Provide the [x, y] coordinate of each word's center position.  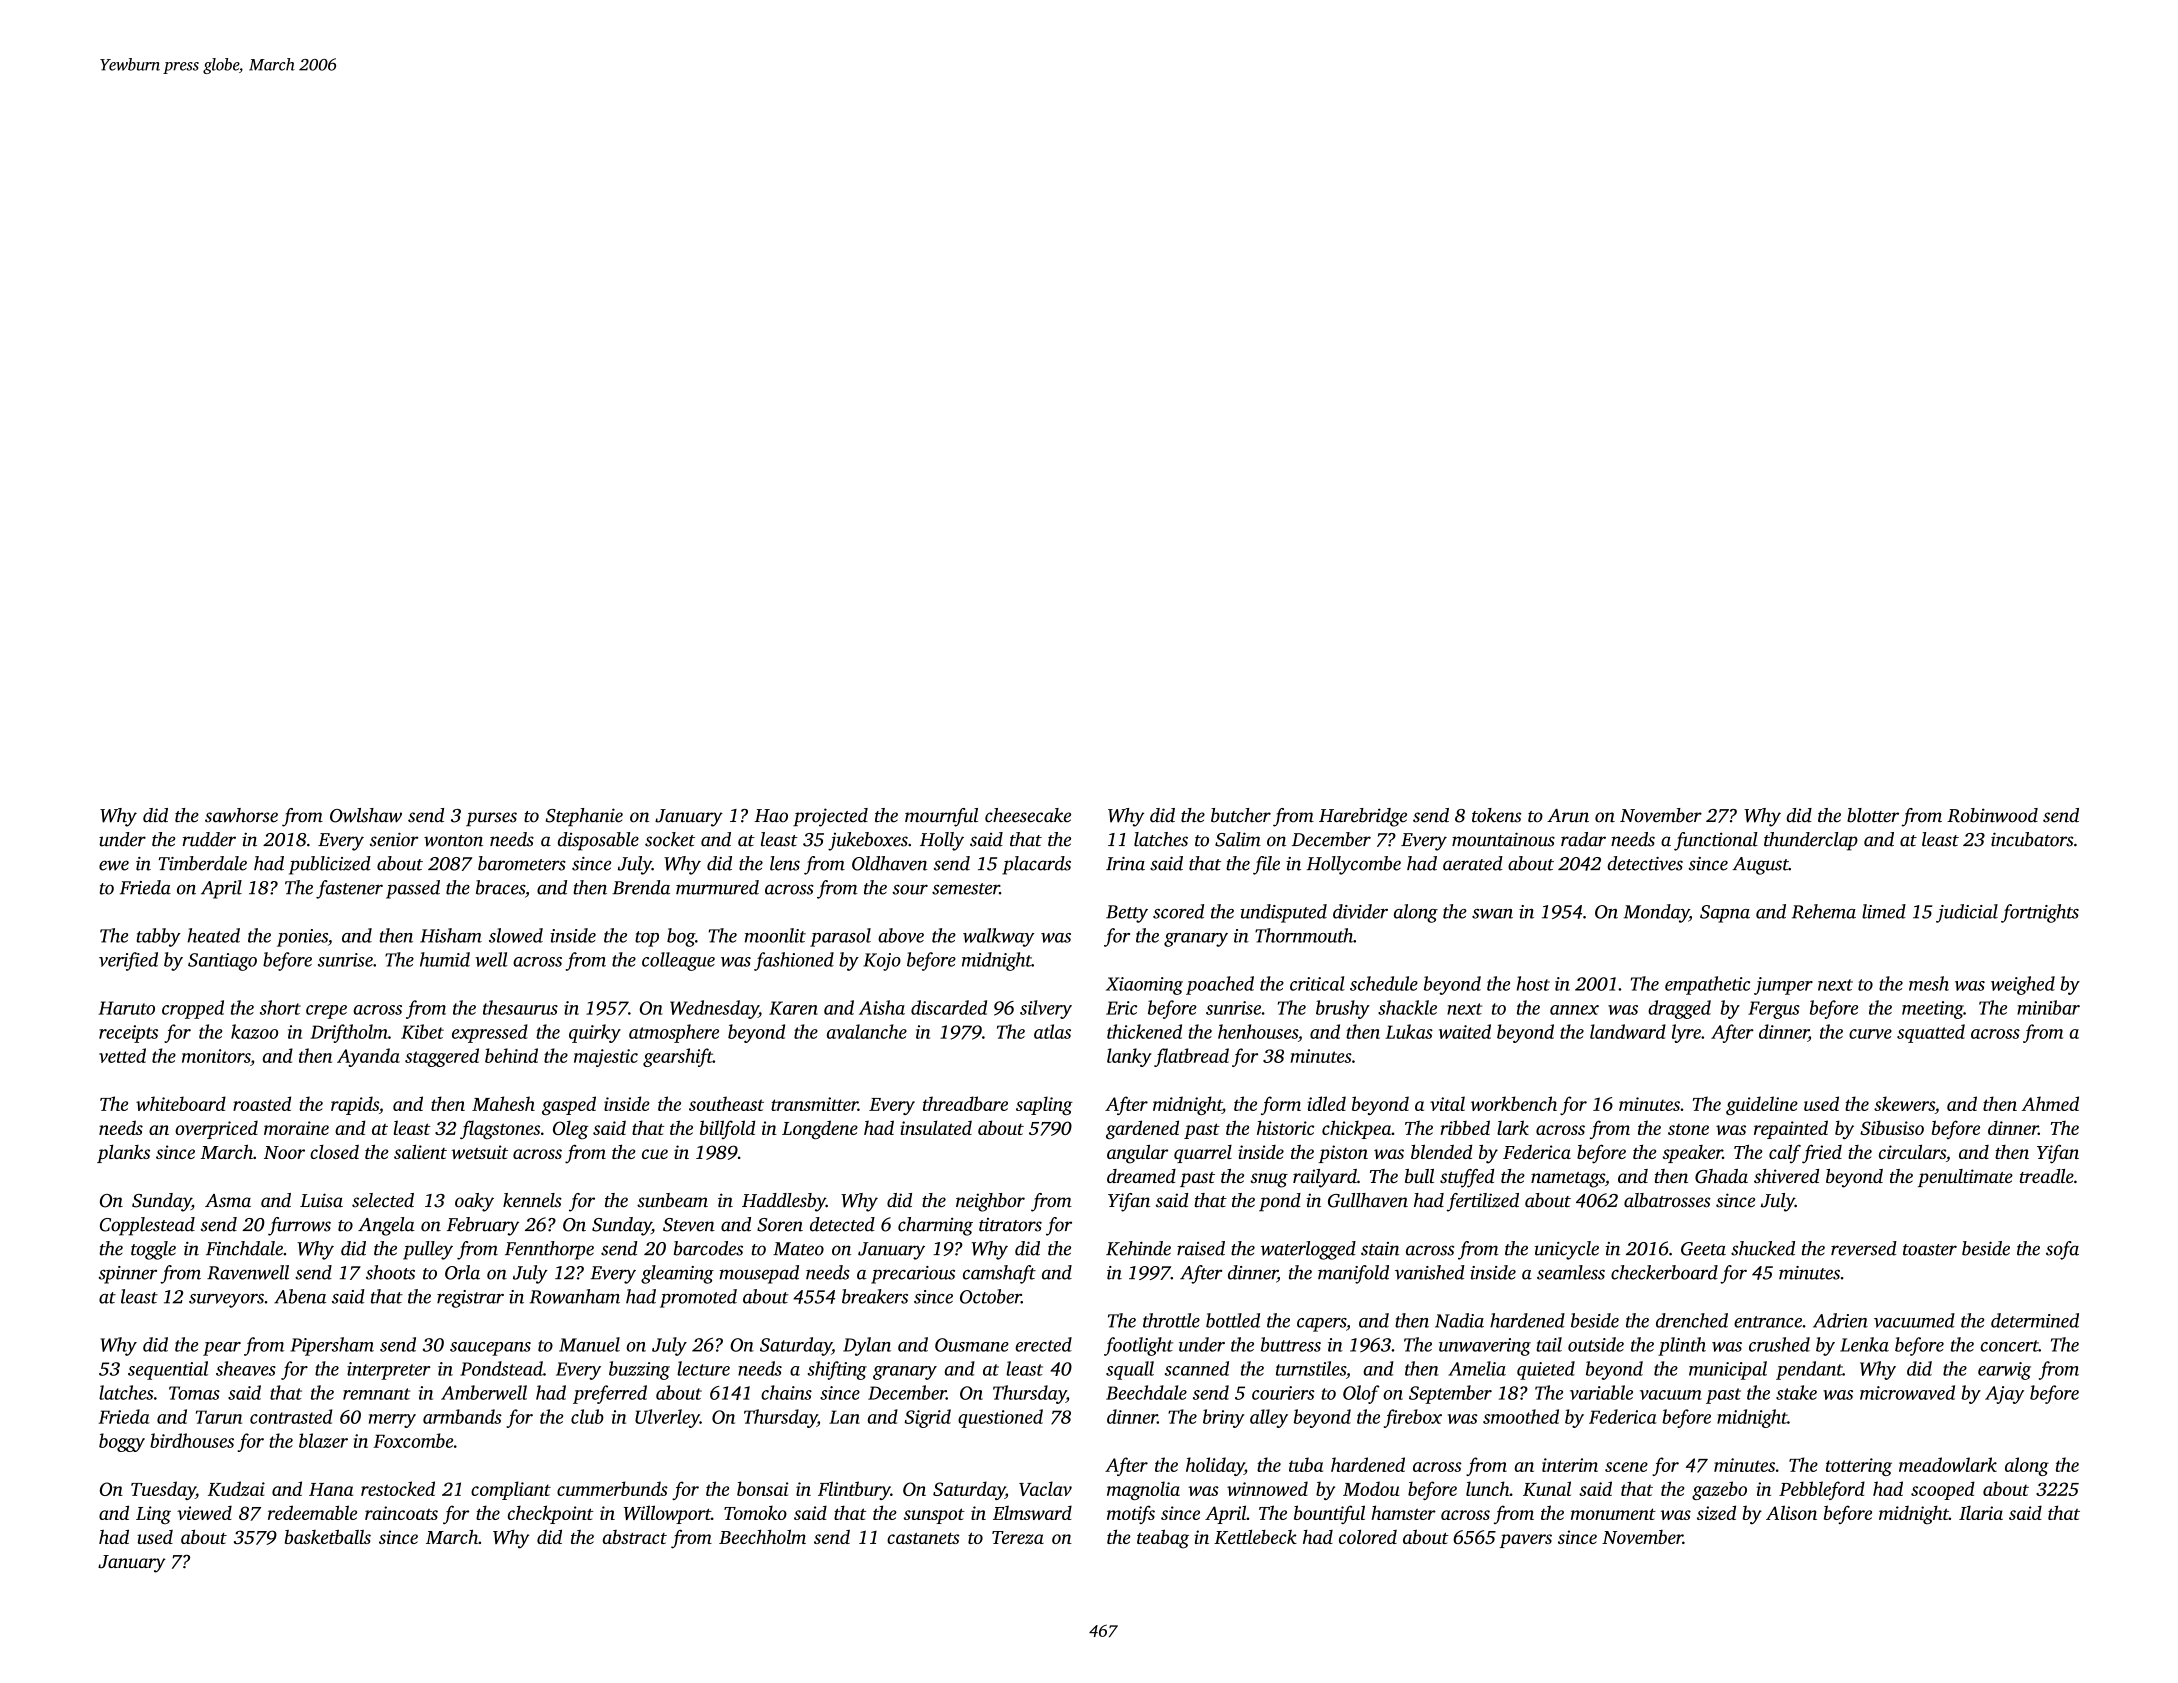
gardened [1142, 1130]
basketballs [327, 1536]
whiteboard [181, 1103]
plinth [1682, 1346]
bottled [1233, 1320]
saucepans [490, 1349]
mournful [941, 817]
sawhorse [241, 815]
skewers [1904, 1103]
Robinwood [1992, 815]
